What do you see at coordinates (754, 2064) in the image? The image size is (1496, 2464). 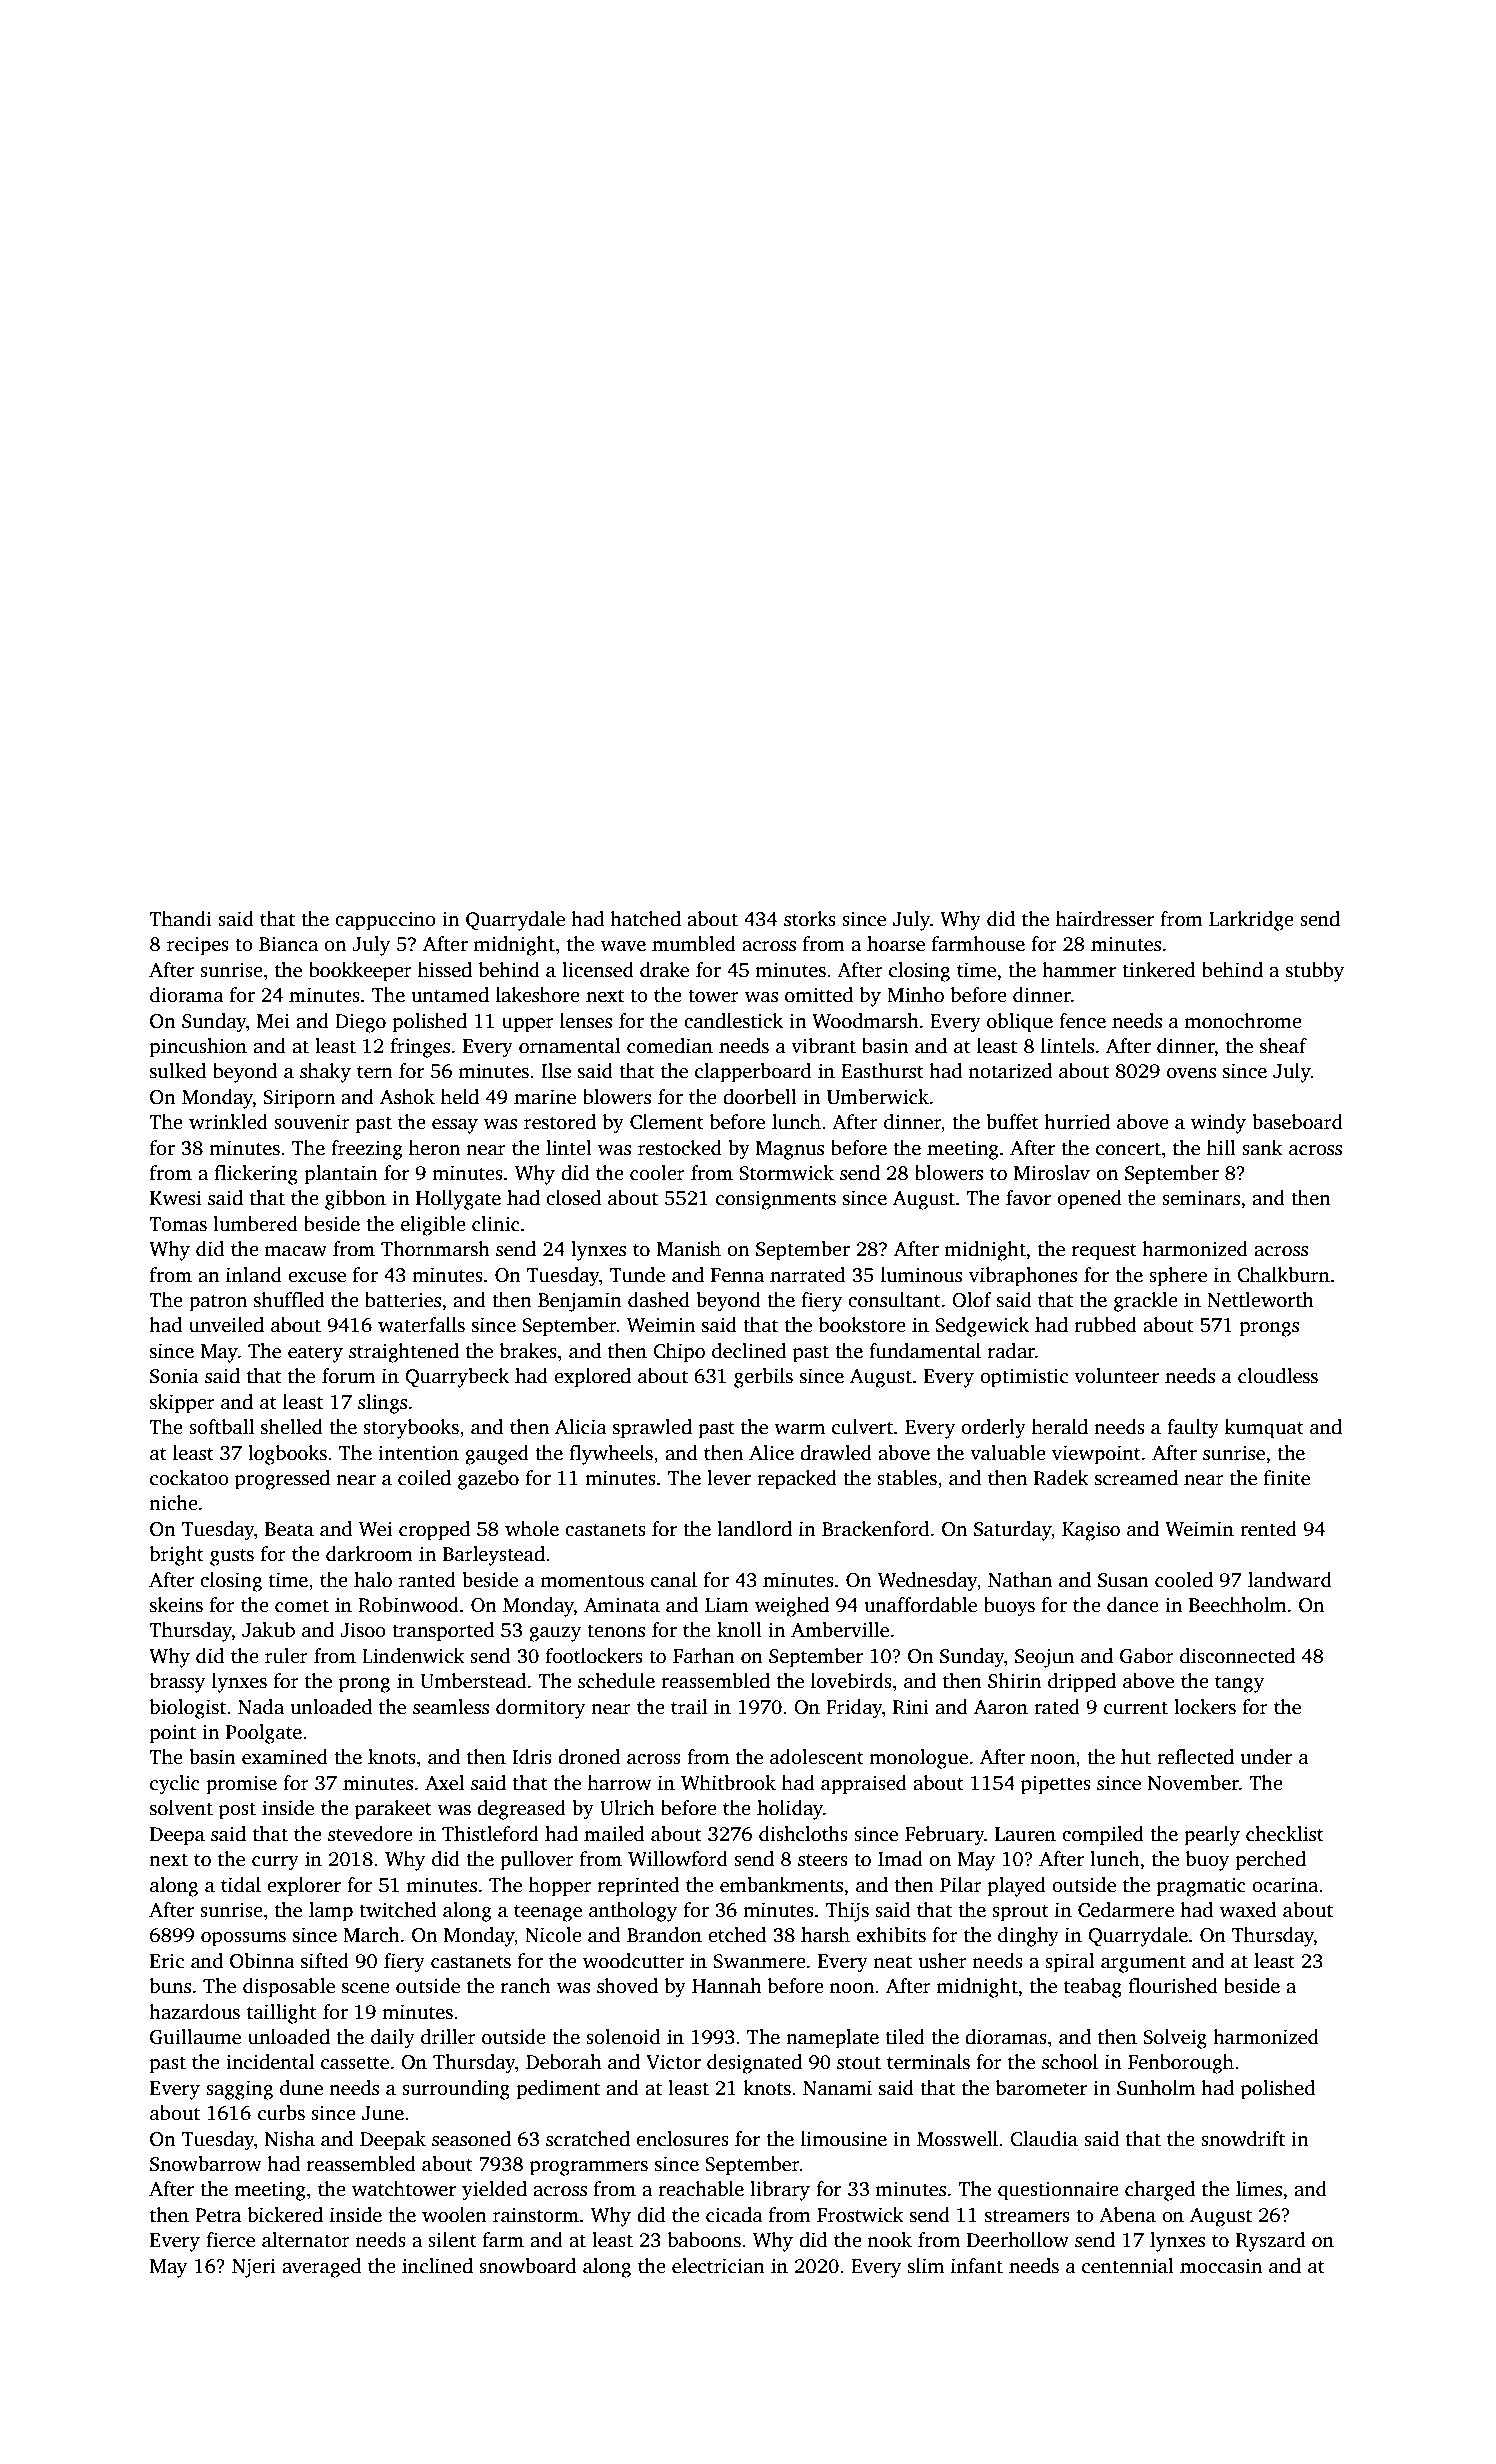 I see `designated` at bounding box center [754, 2064].
